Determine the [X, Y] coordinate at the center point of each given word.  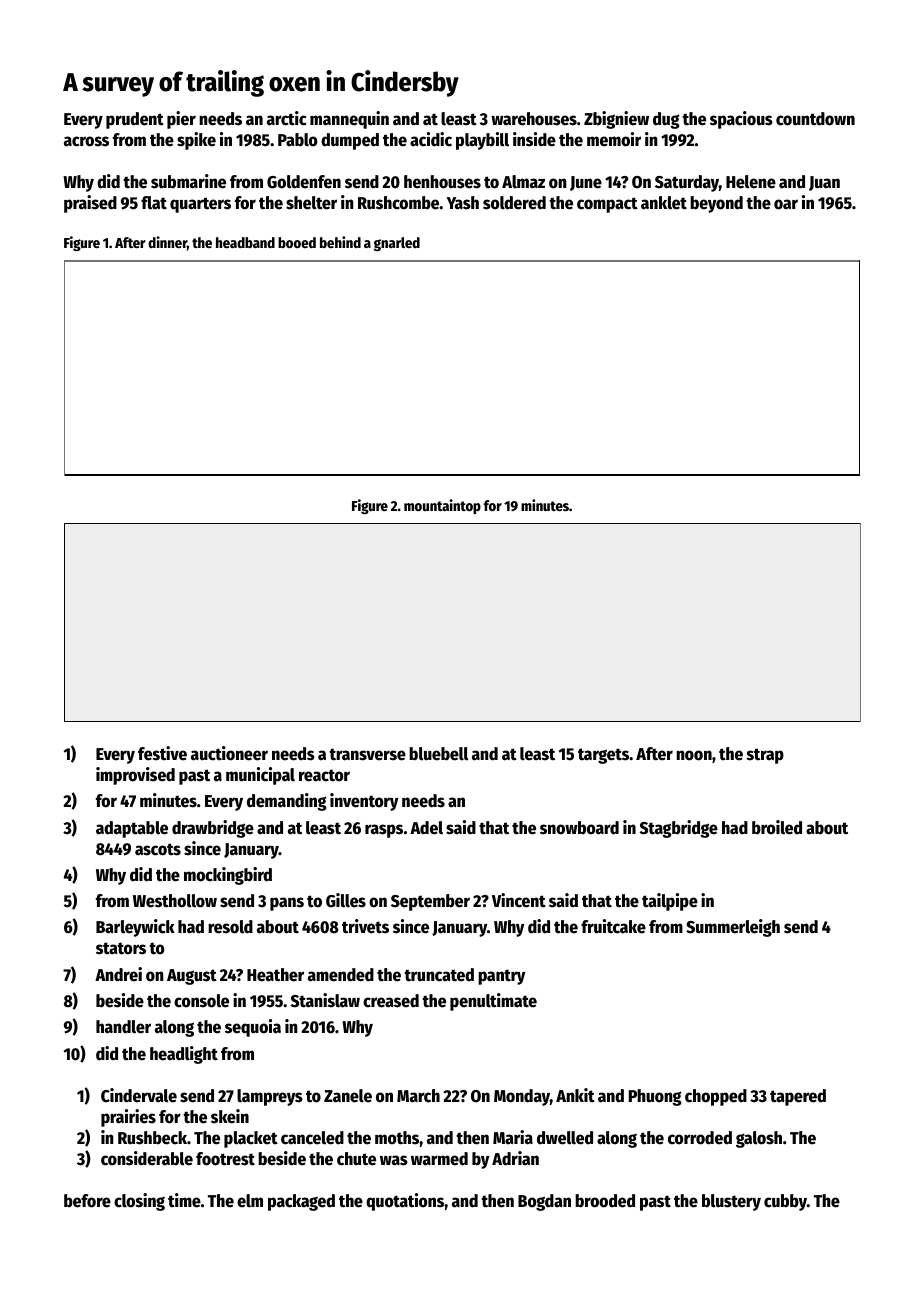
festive [162, 753]
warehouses [534, 119]
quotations [405, 1202]
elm [250, 1201]
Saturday [687, 183]
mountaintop [442, 506]
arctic [287, 118]
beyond [716, 204]
